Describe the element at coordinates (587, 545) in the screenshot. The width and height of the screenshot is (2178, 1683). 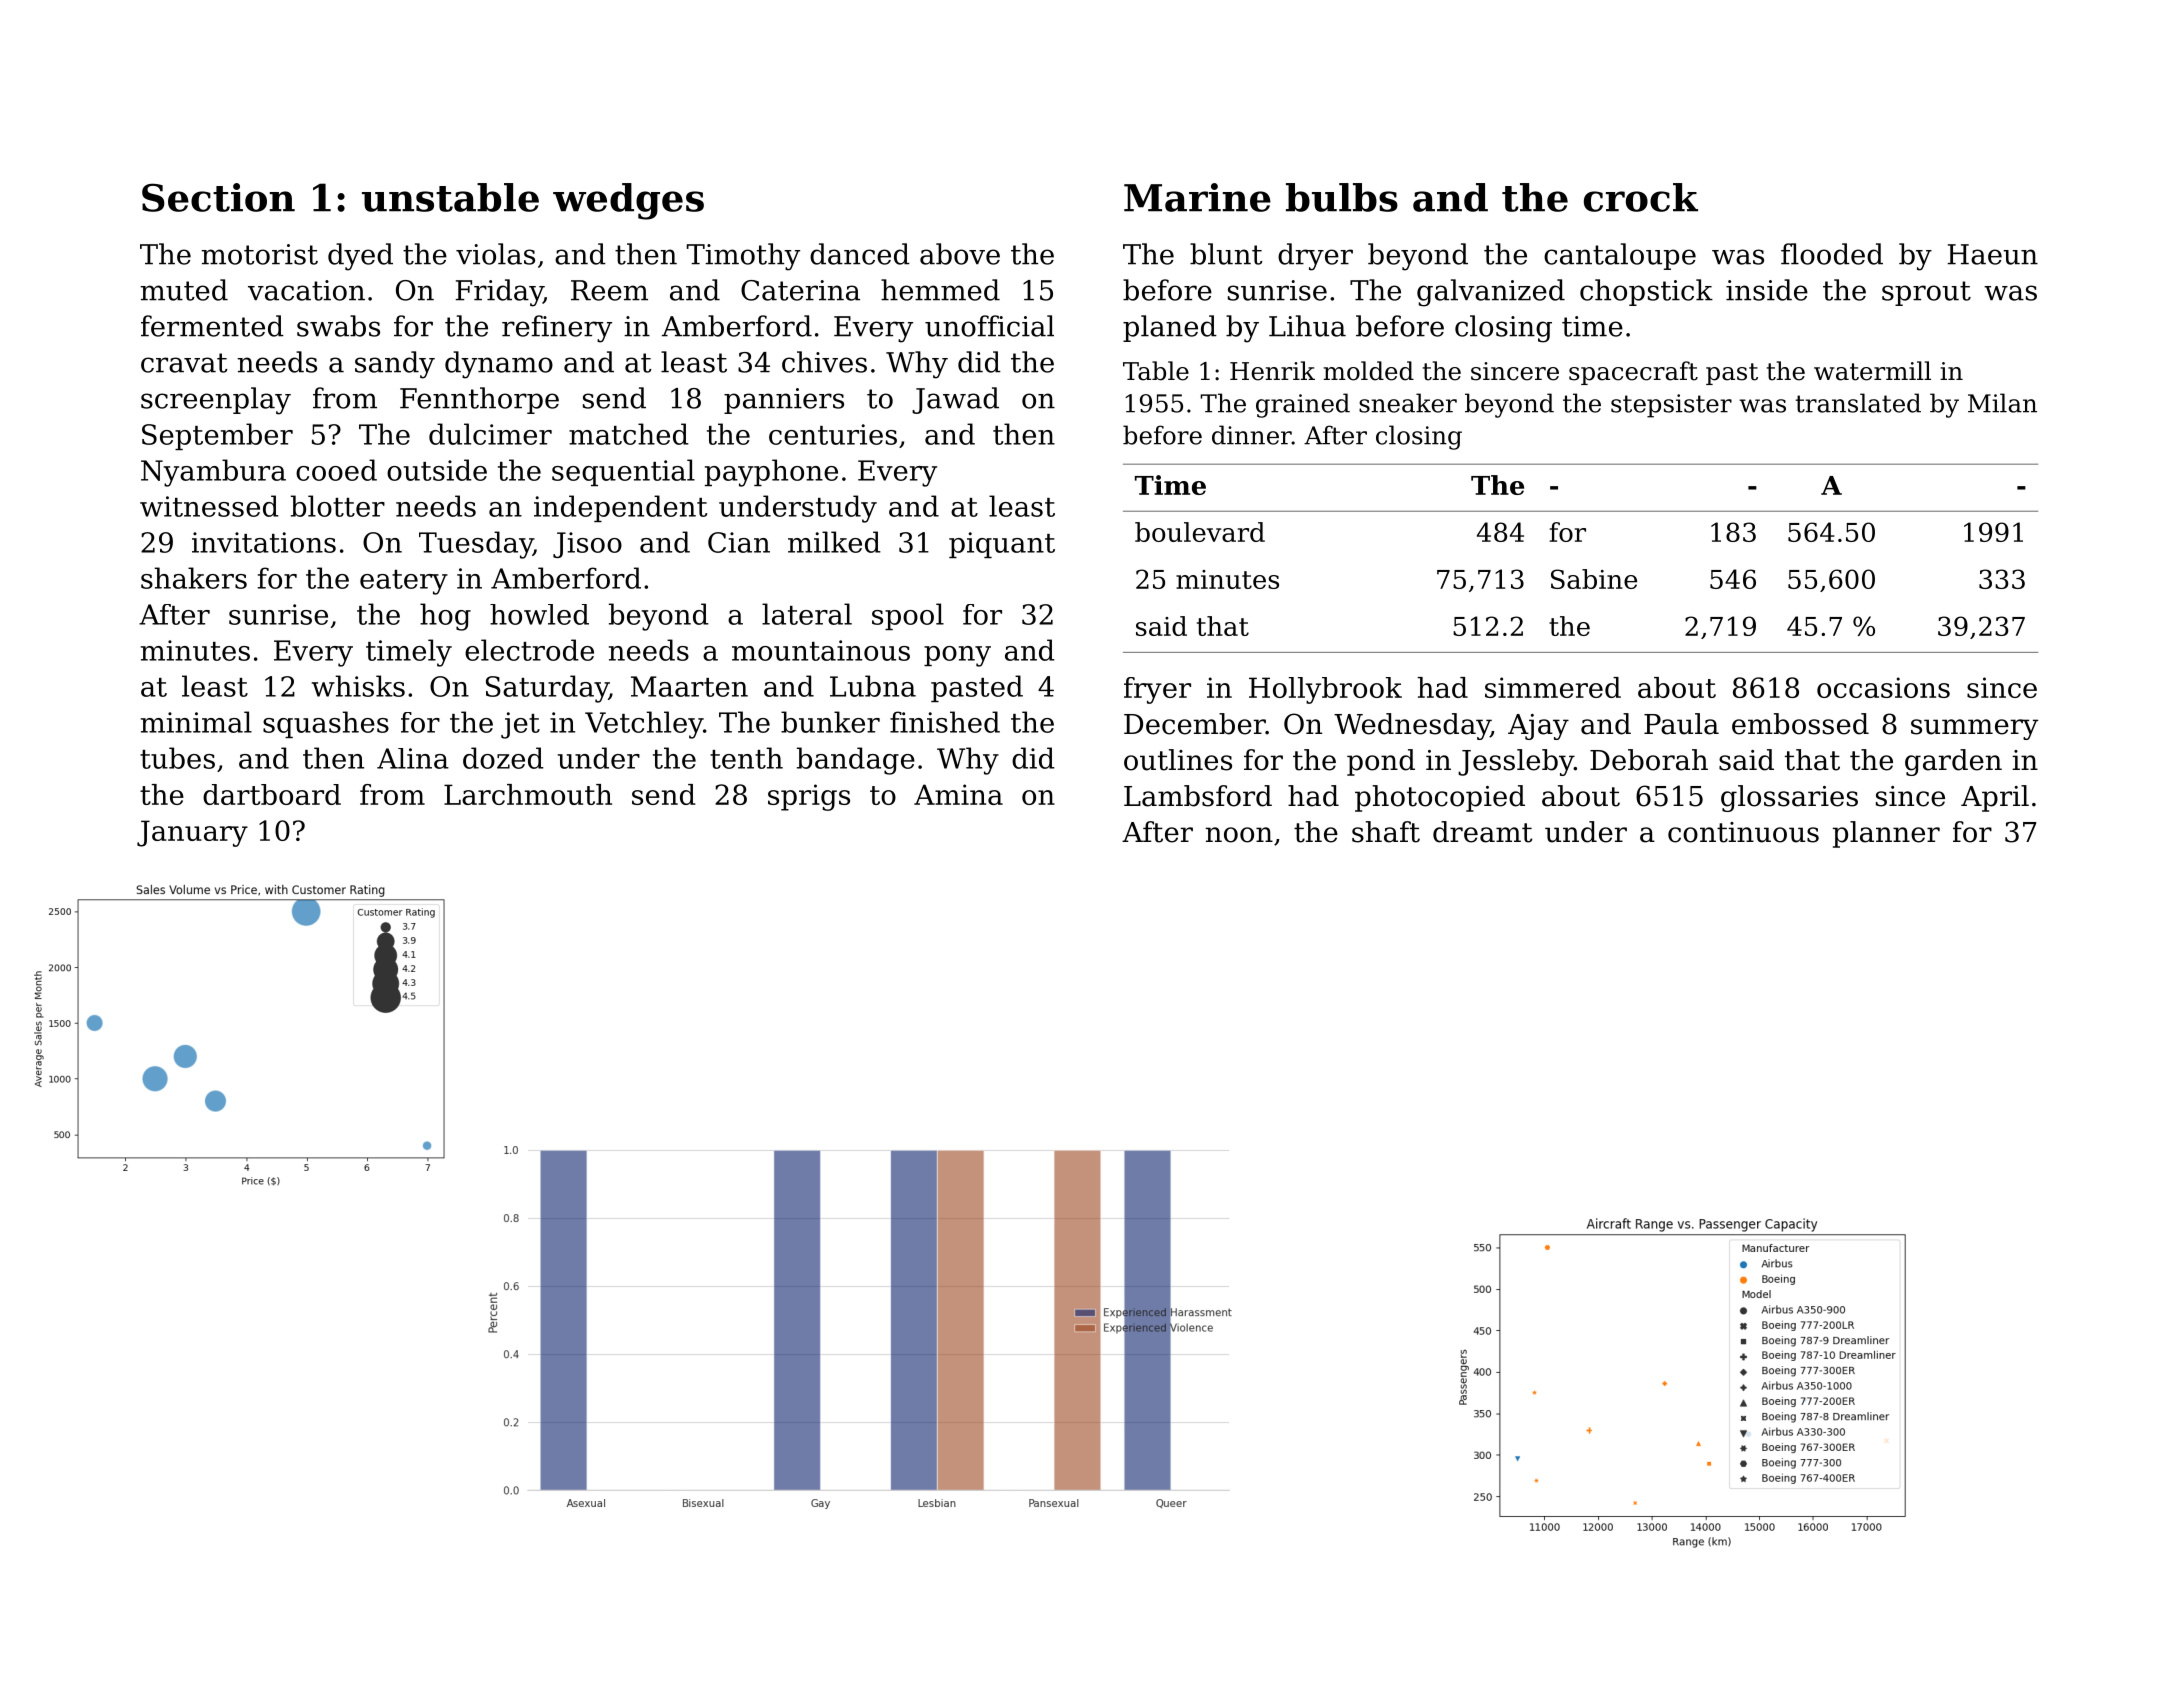
I see `Jisoo` at that location.
